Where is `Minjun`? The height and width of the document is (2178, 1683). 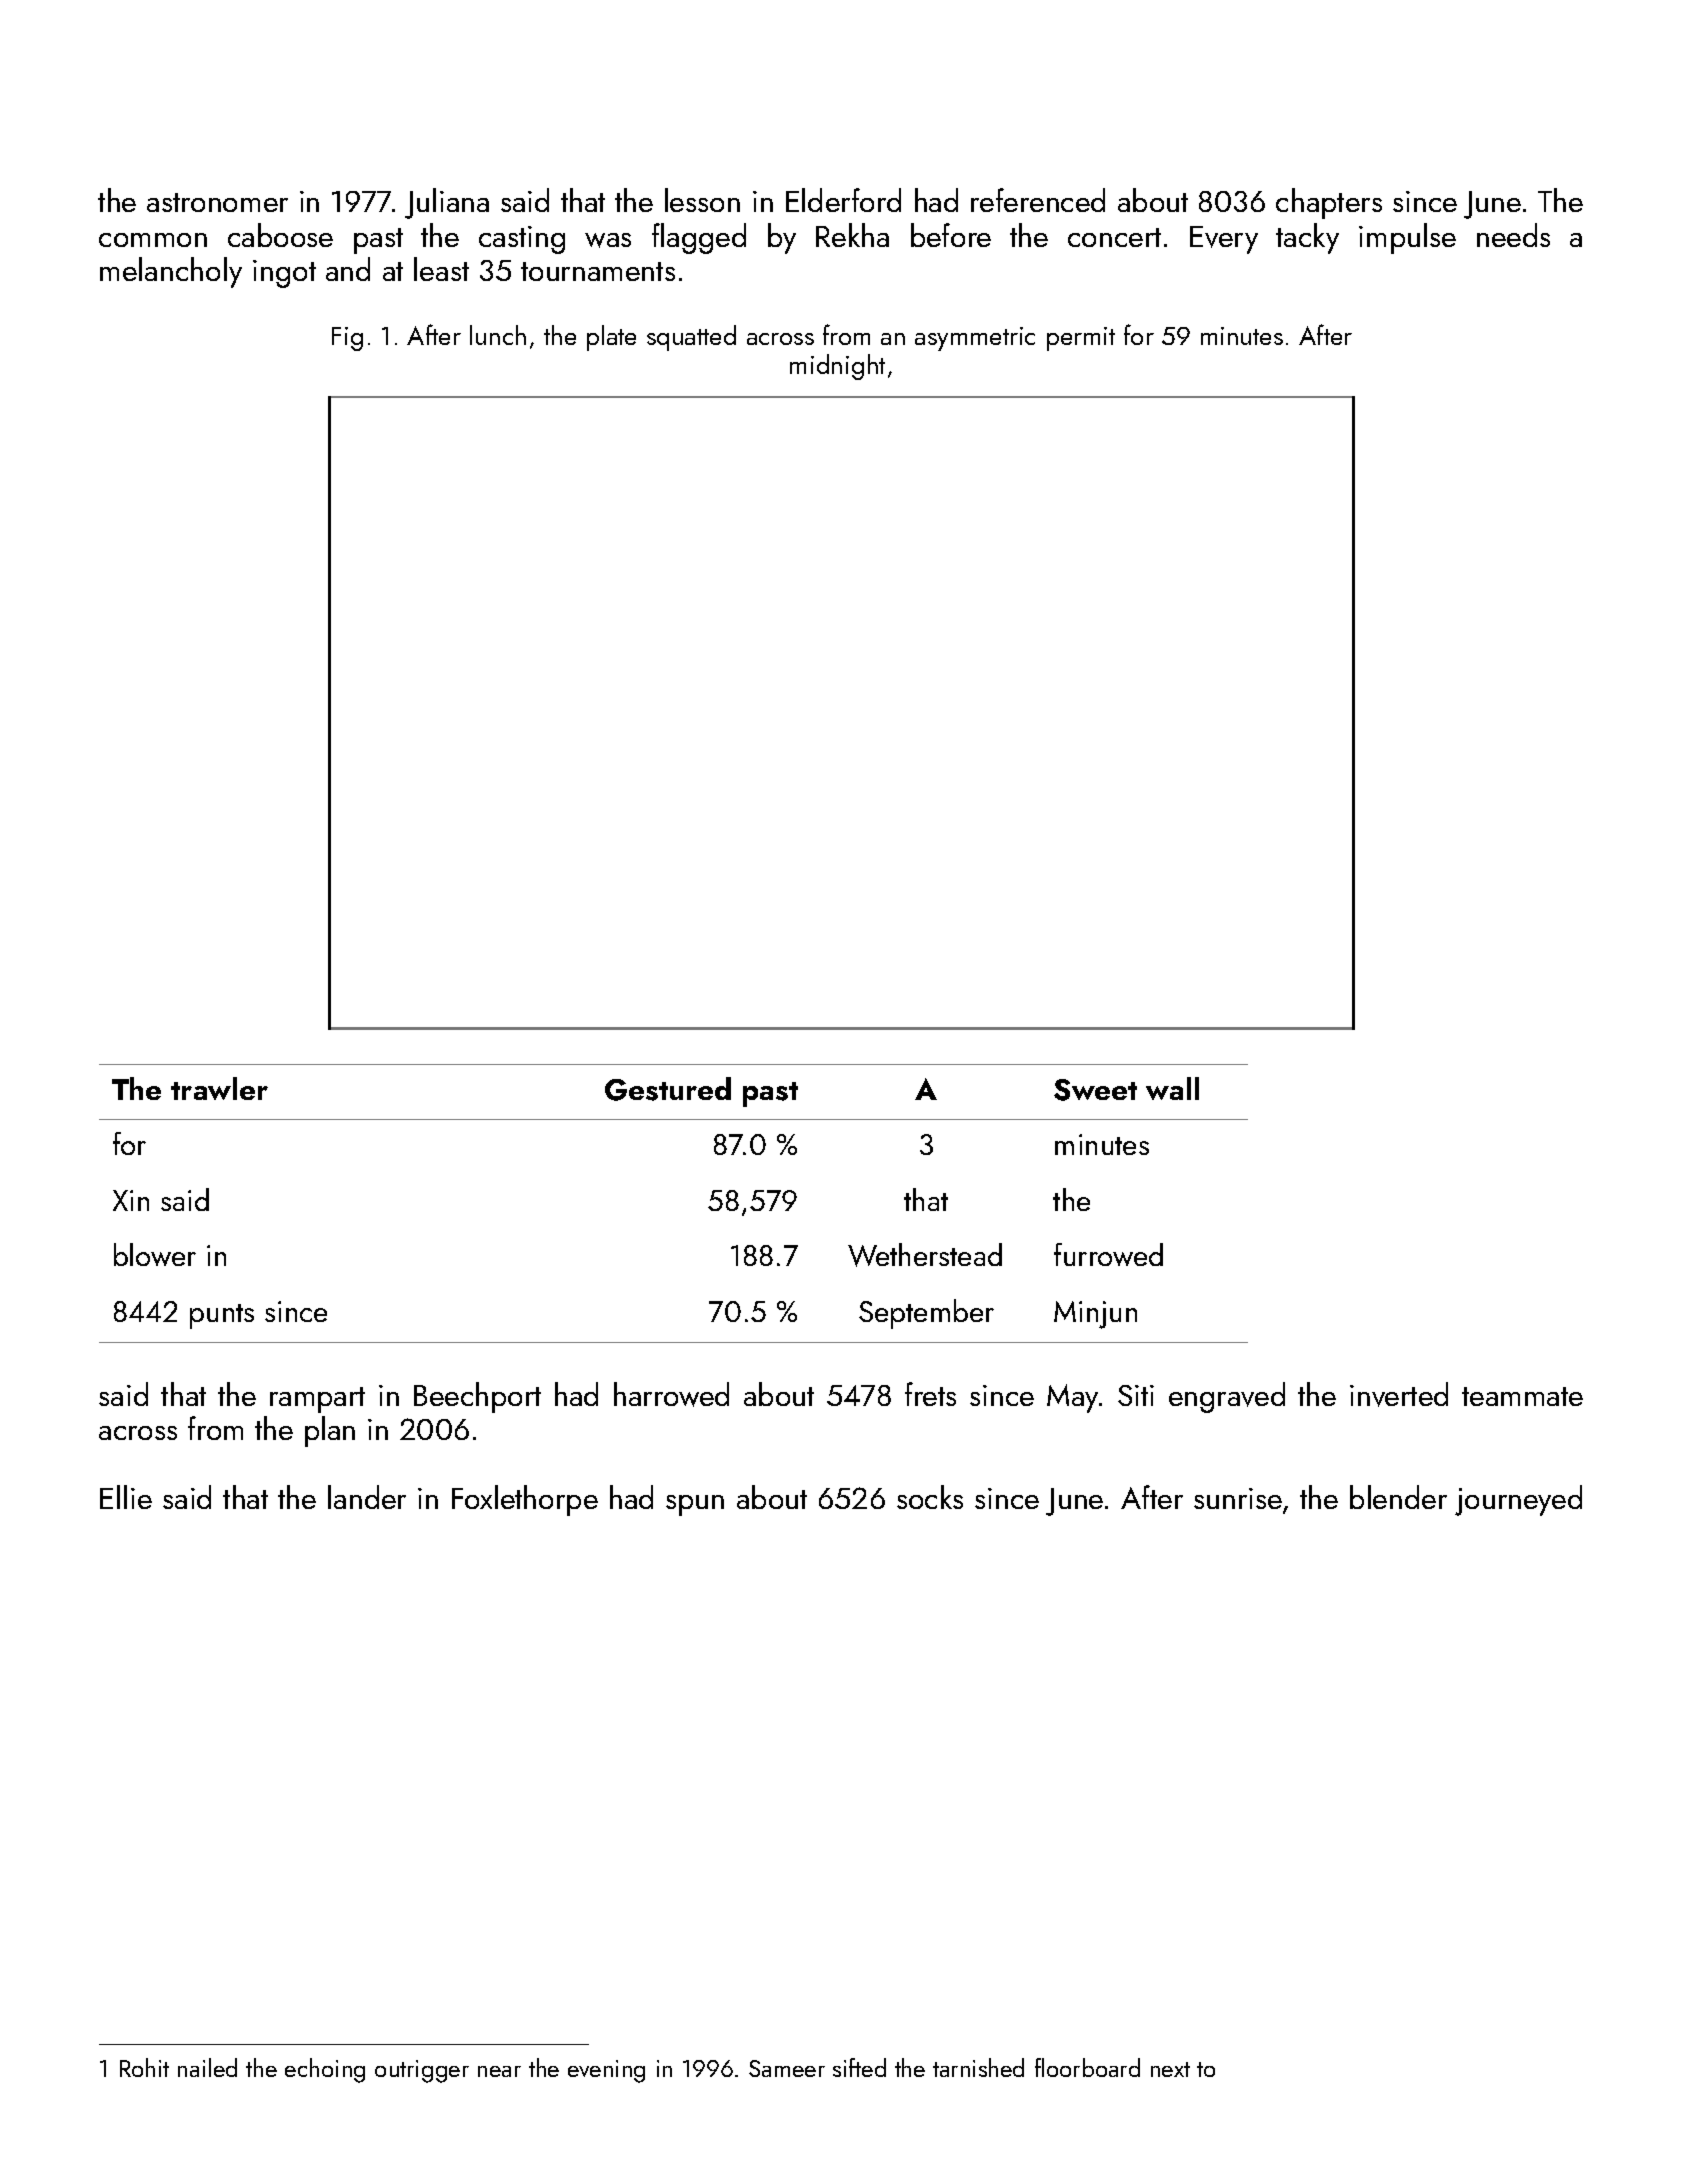
Minjun is located at coordinates (1095, 1315).
